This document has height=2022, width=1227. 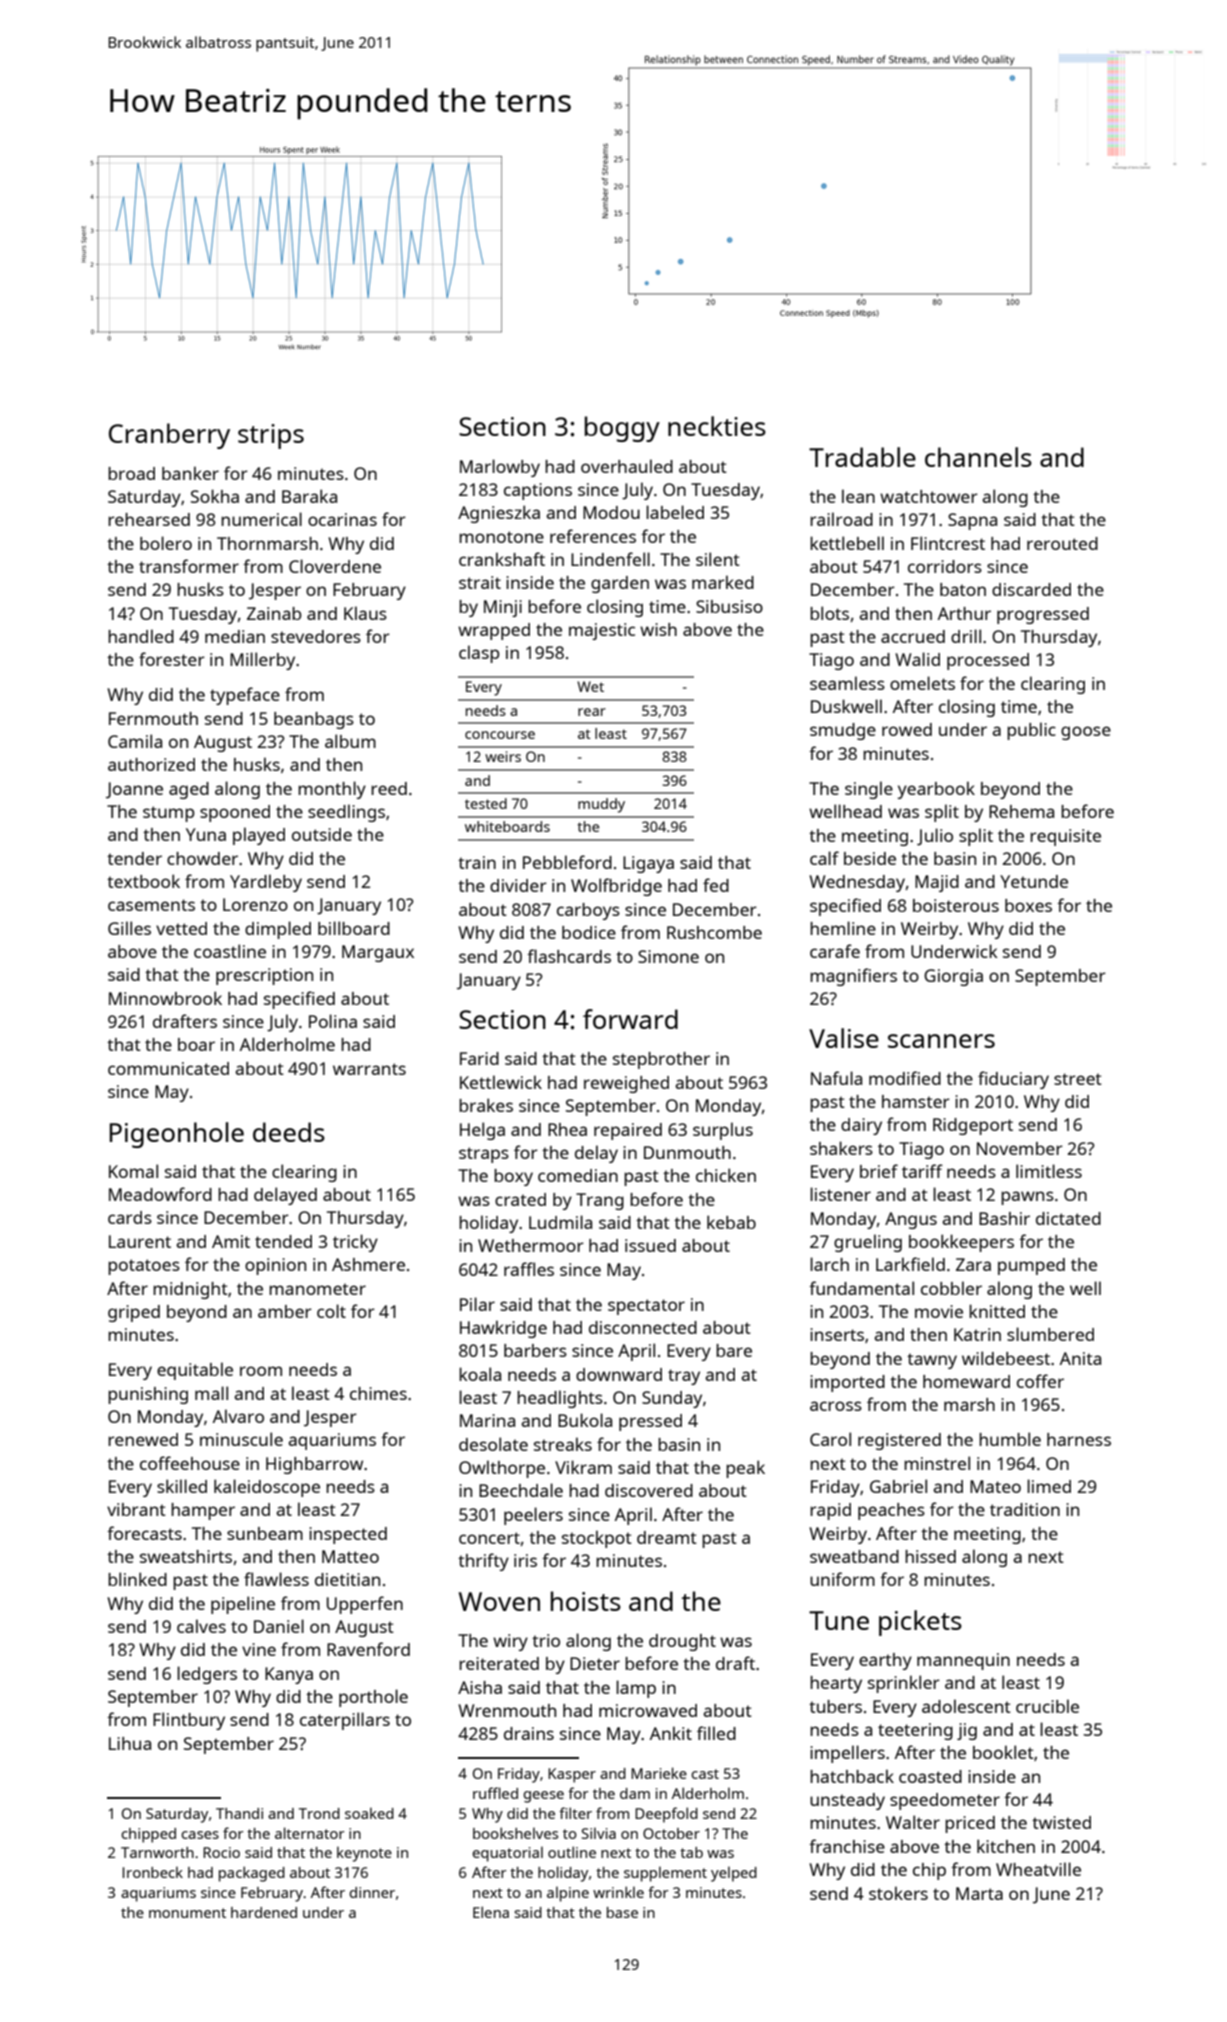 What do you see at coordinates (494, 631) in the document?
I see `wrapped` at bounding box center [494, 631].
